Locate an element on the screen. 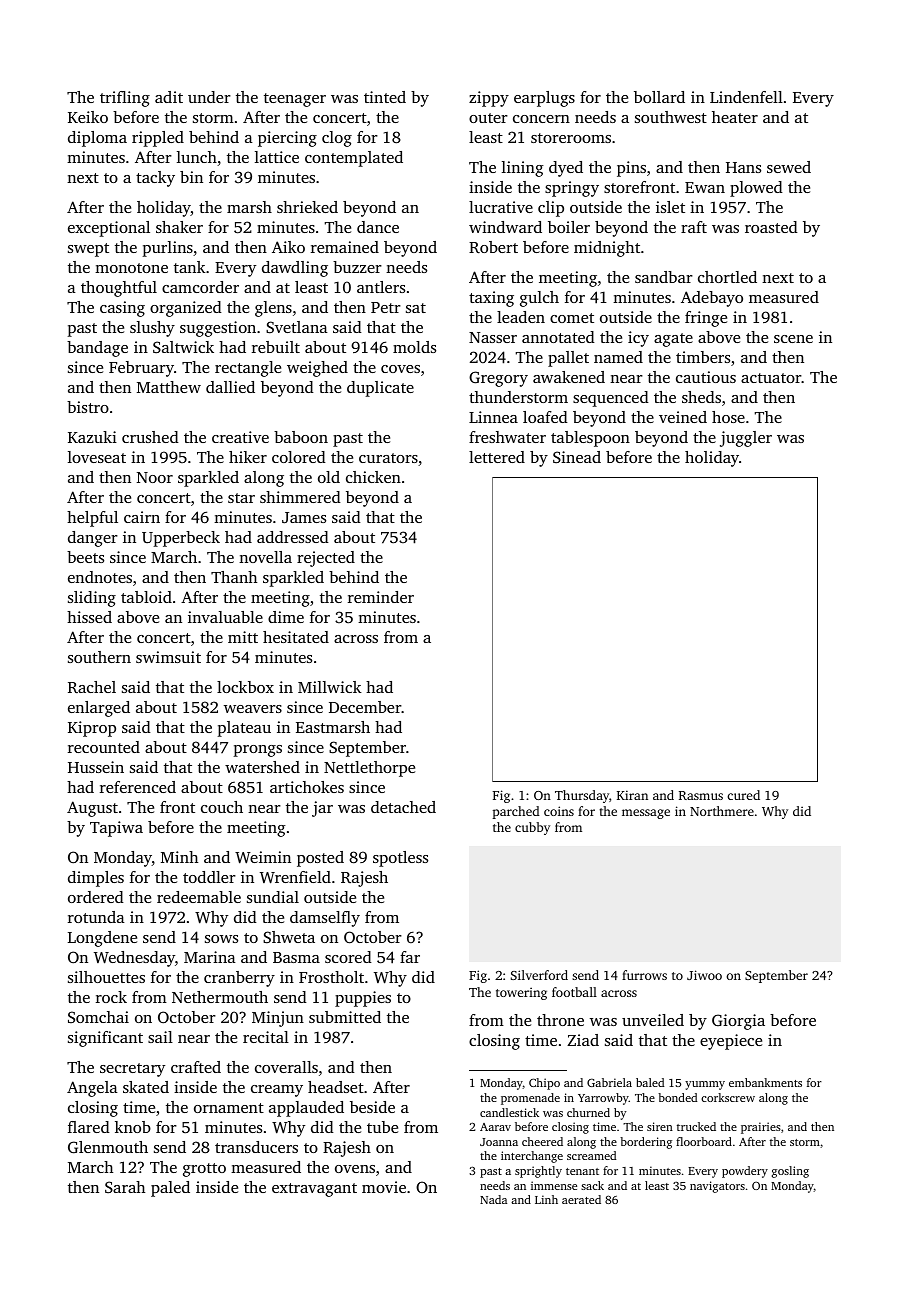  lattice is located at coordinates (277, 157).
